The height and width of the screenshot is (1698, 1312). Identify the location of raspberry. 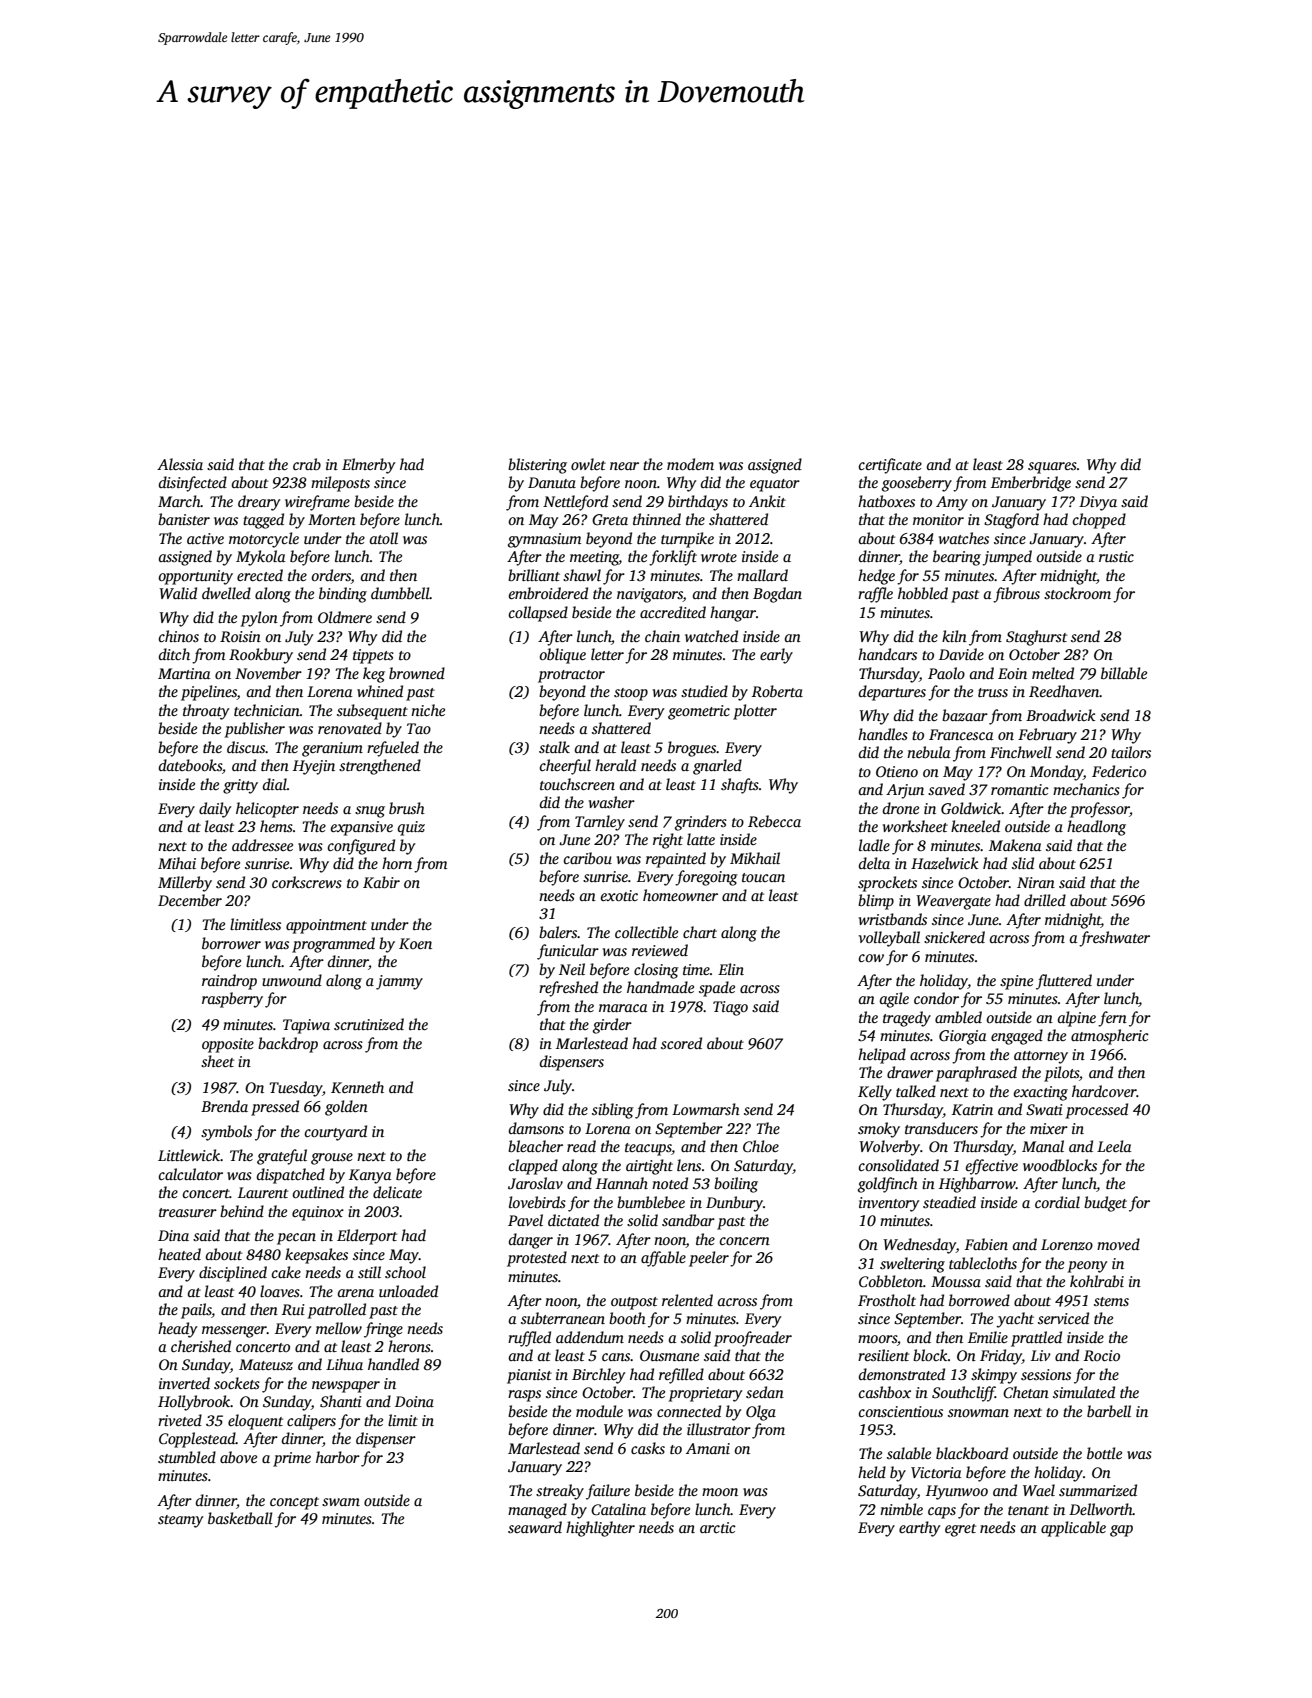
(232, 1000).
